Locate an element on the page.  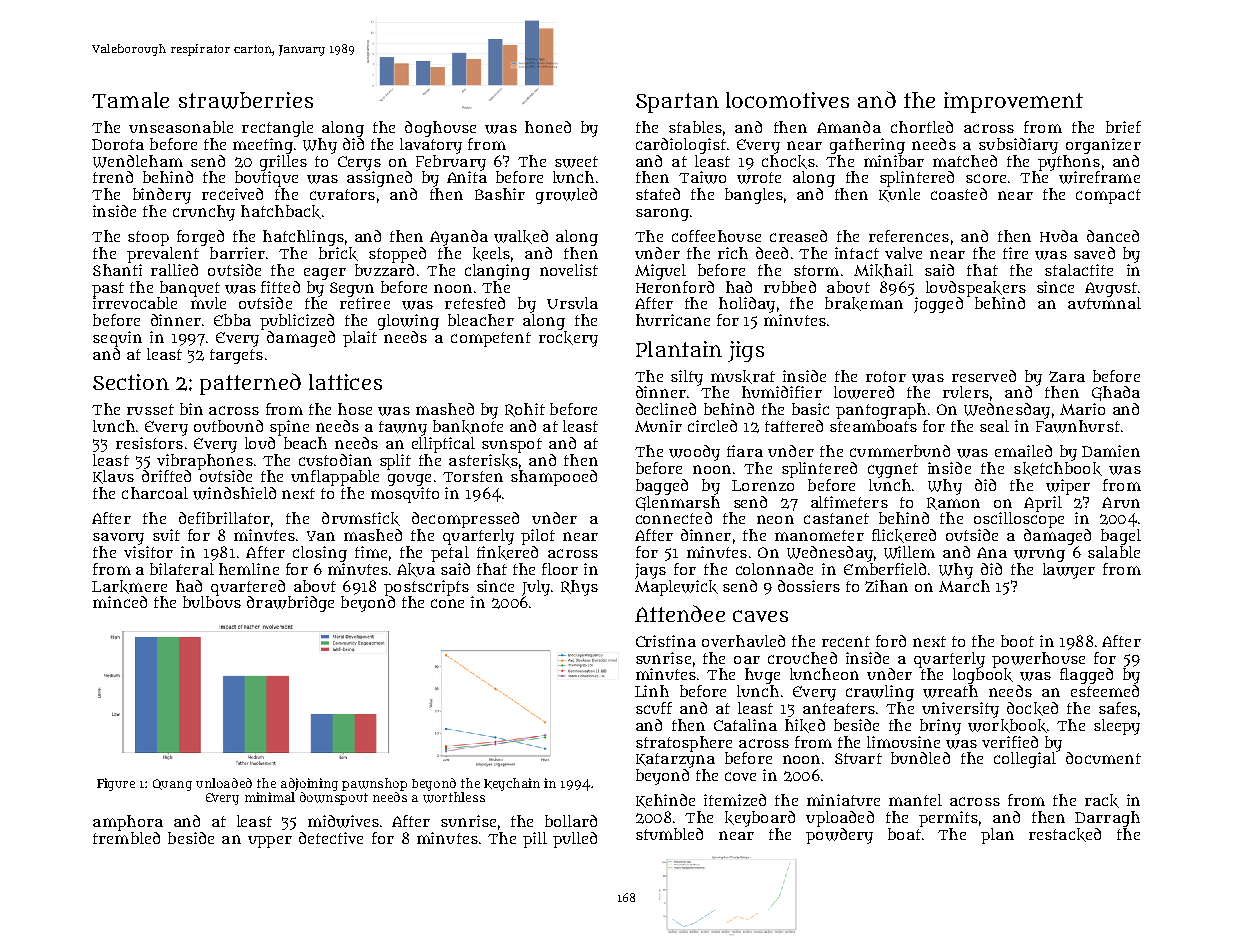
restacked is located at coordinates (1065, 835).
